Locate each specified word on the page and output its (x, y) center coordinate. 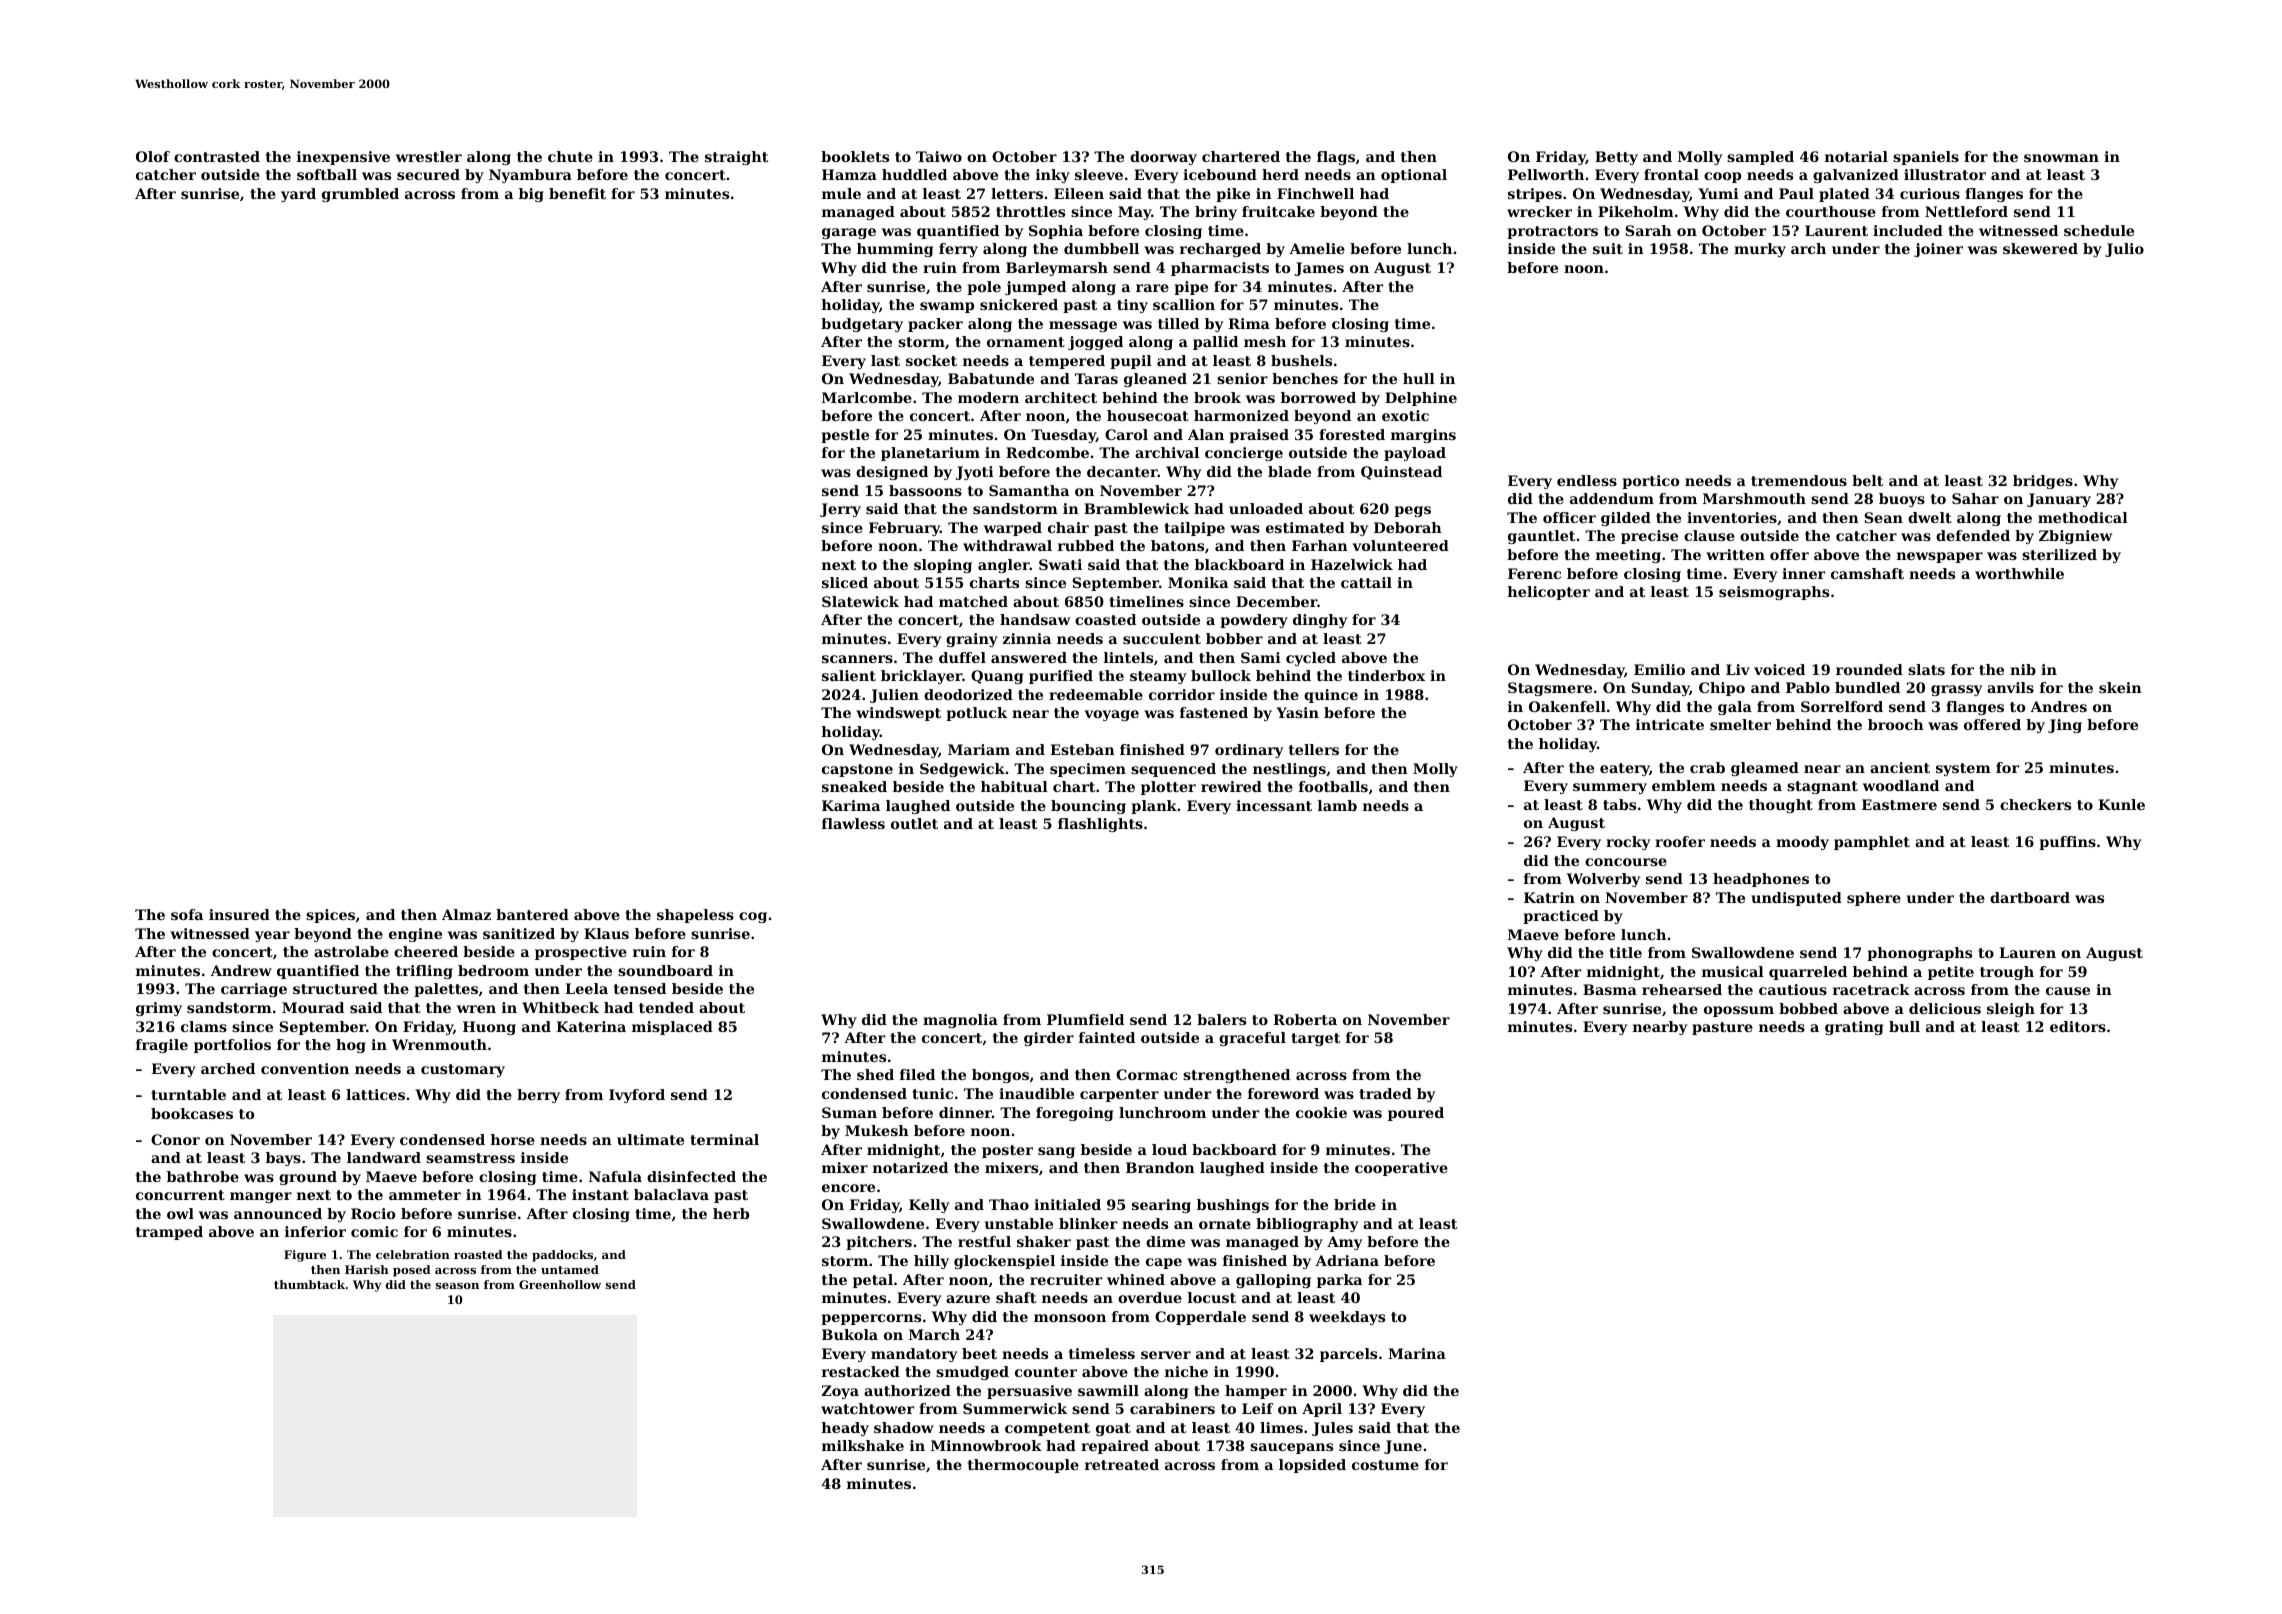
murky (1760, 250)
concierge (1244, 454)
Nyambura (530, 176)
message (1083, 326)
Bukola (850, 1334)
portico (1650, 482)
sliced (845, 582)
